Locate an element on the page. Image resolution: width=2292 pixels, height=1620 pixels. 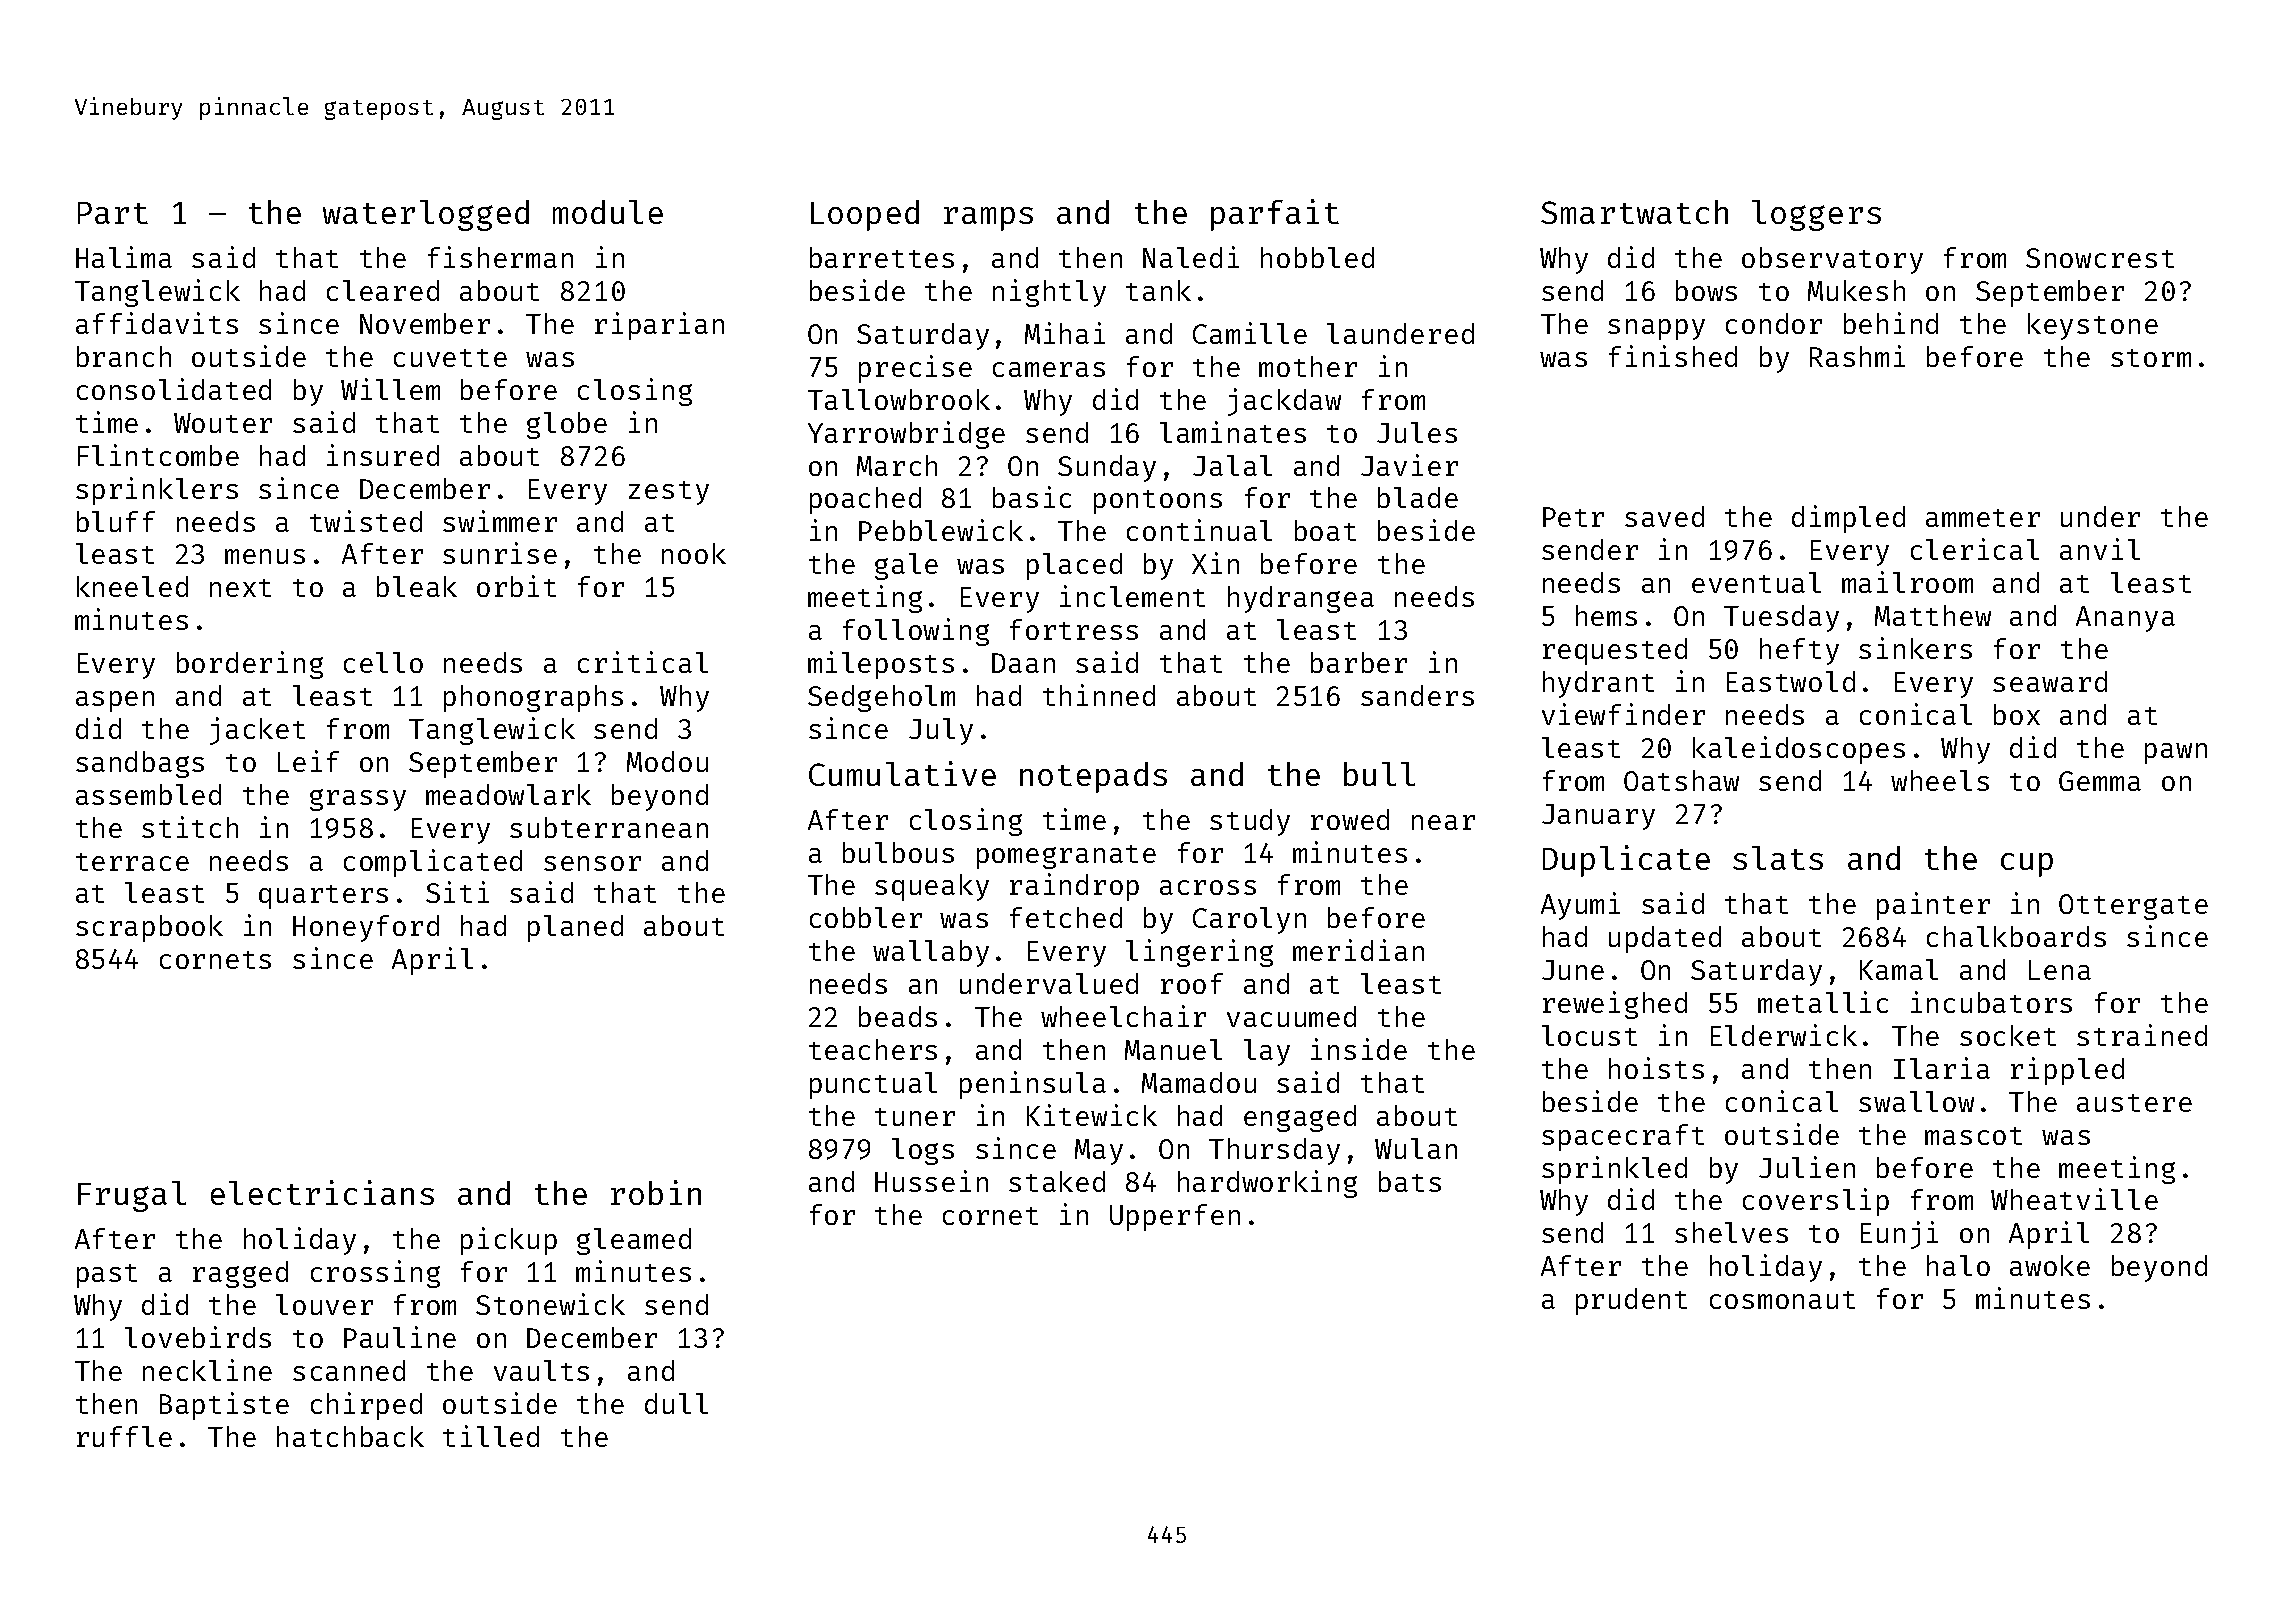
dull is located at coordinates (676, 1403).
